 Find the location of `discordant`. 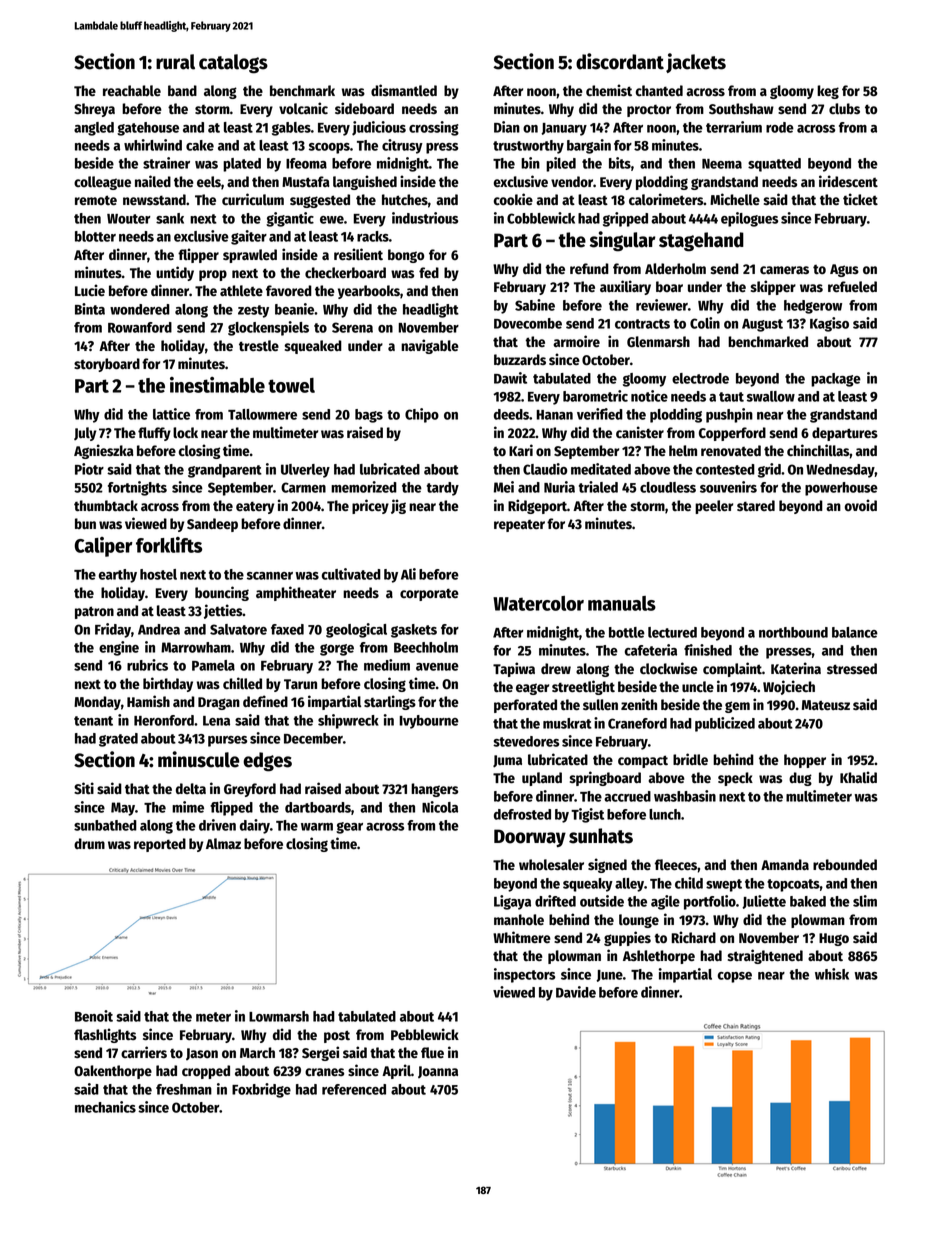

discordant is located at coordinates (620, 61).
